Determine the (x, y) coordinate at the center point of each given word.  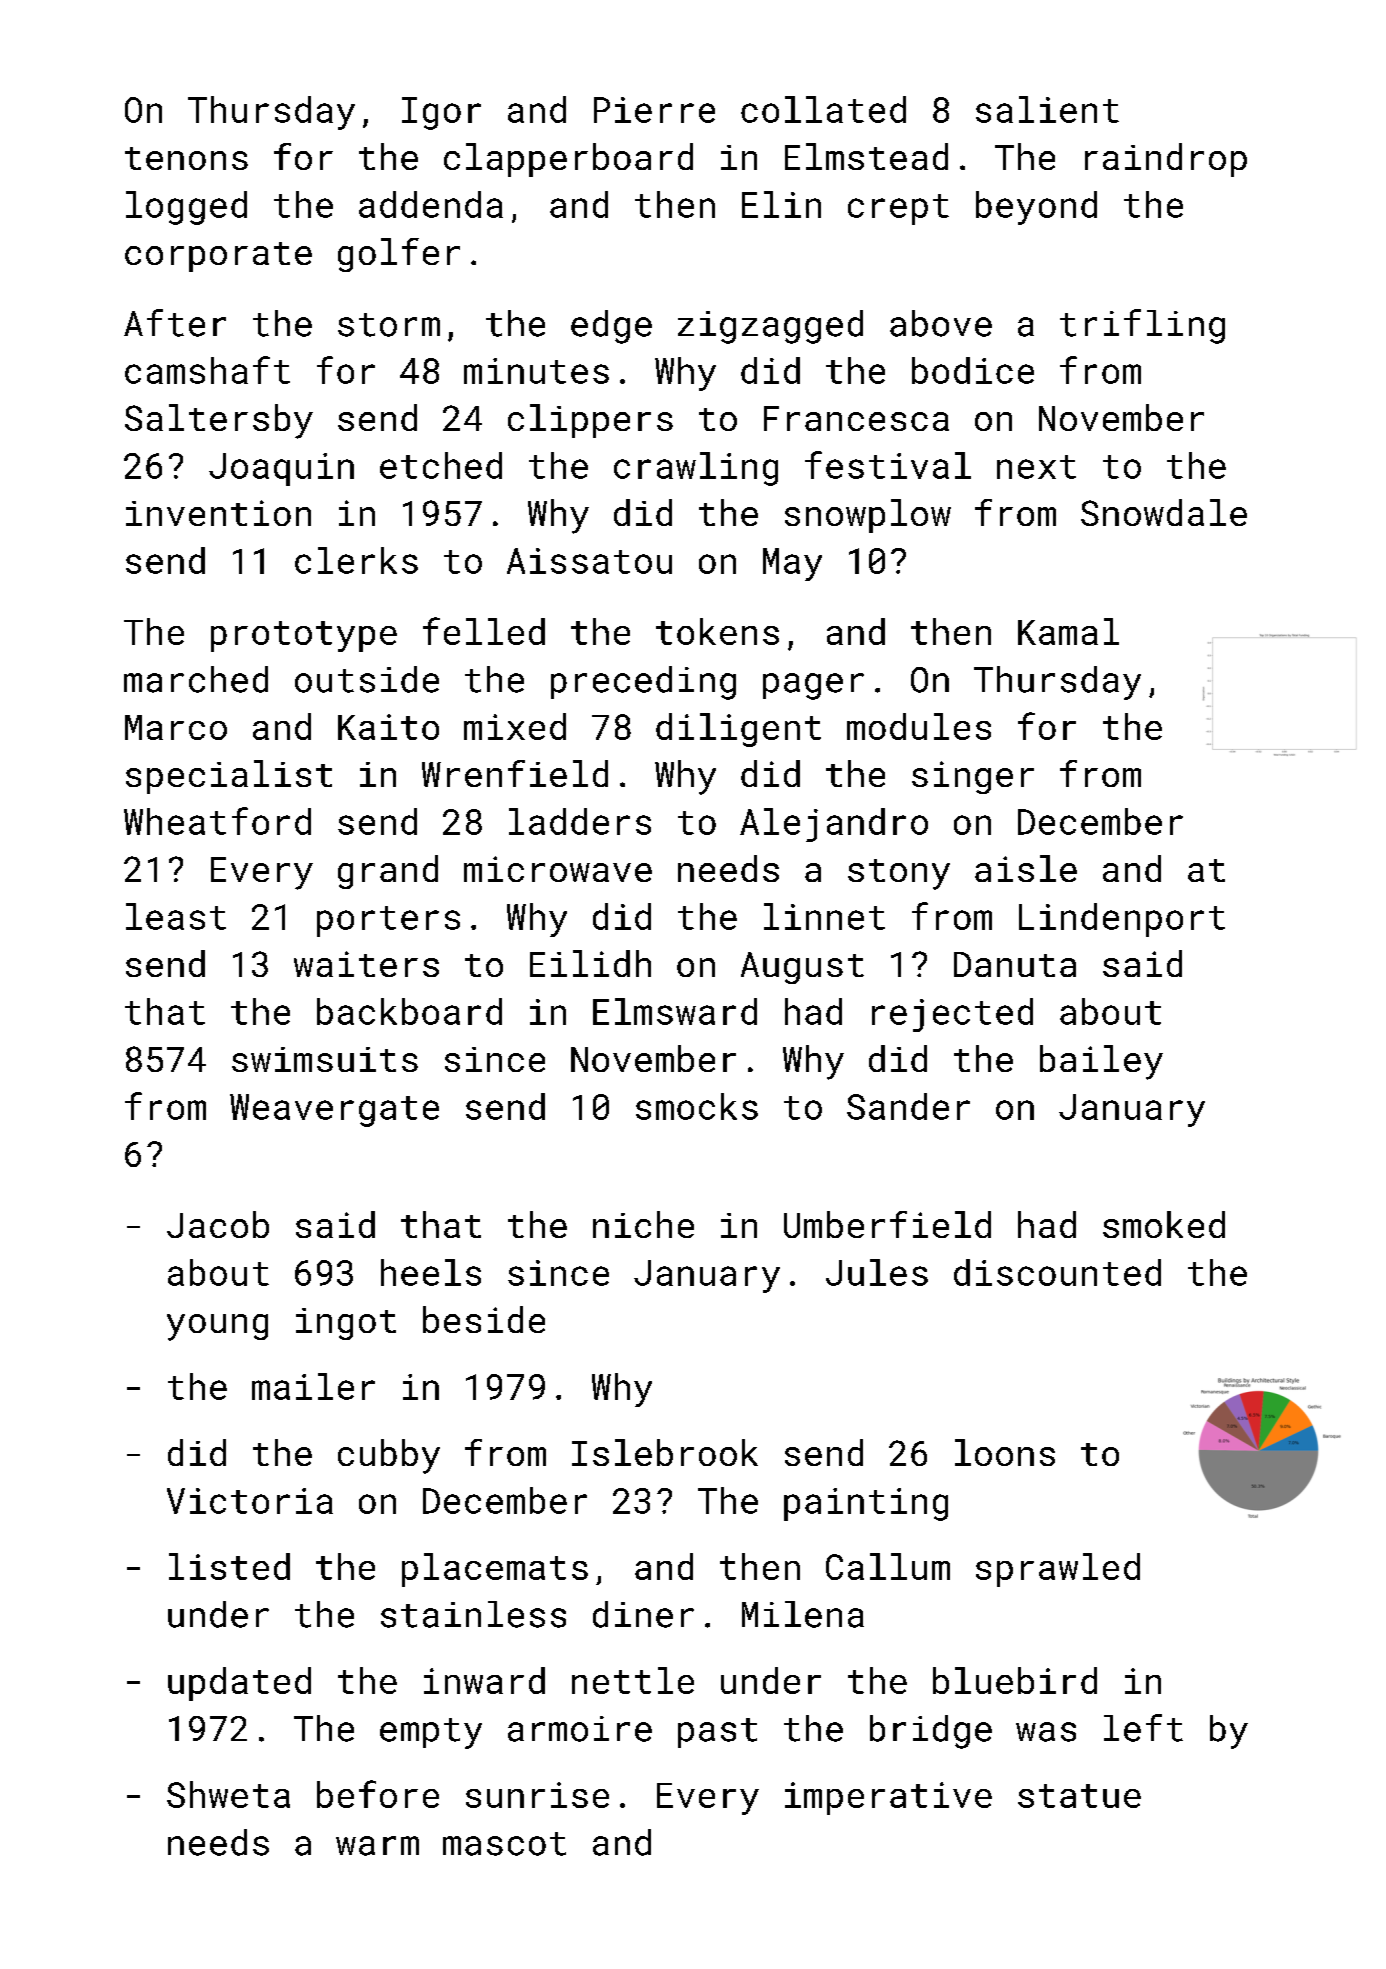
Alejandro (834, 825)
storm (389, 325)
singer (973, 777)
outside (367, 679)
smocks (697, 1106)
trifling (1142, 326)
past (717, 1733)
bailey (1101, 1062)
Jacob (218, 1224)
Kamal (1068, 631)
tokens (717, 631)
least (176, 916)
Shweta (228, 1794)
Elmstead (866, 156)
